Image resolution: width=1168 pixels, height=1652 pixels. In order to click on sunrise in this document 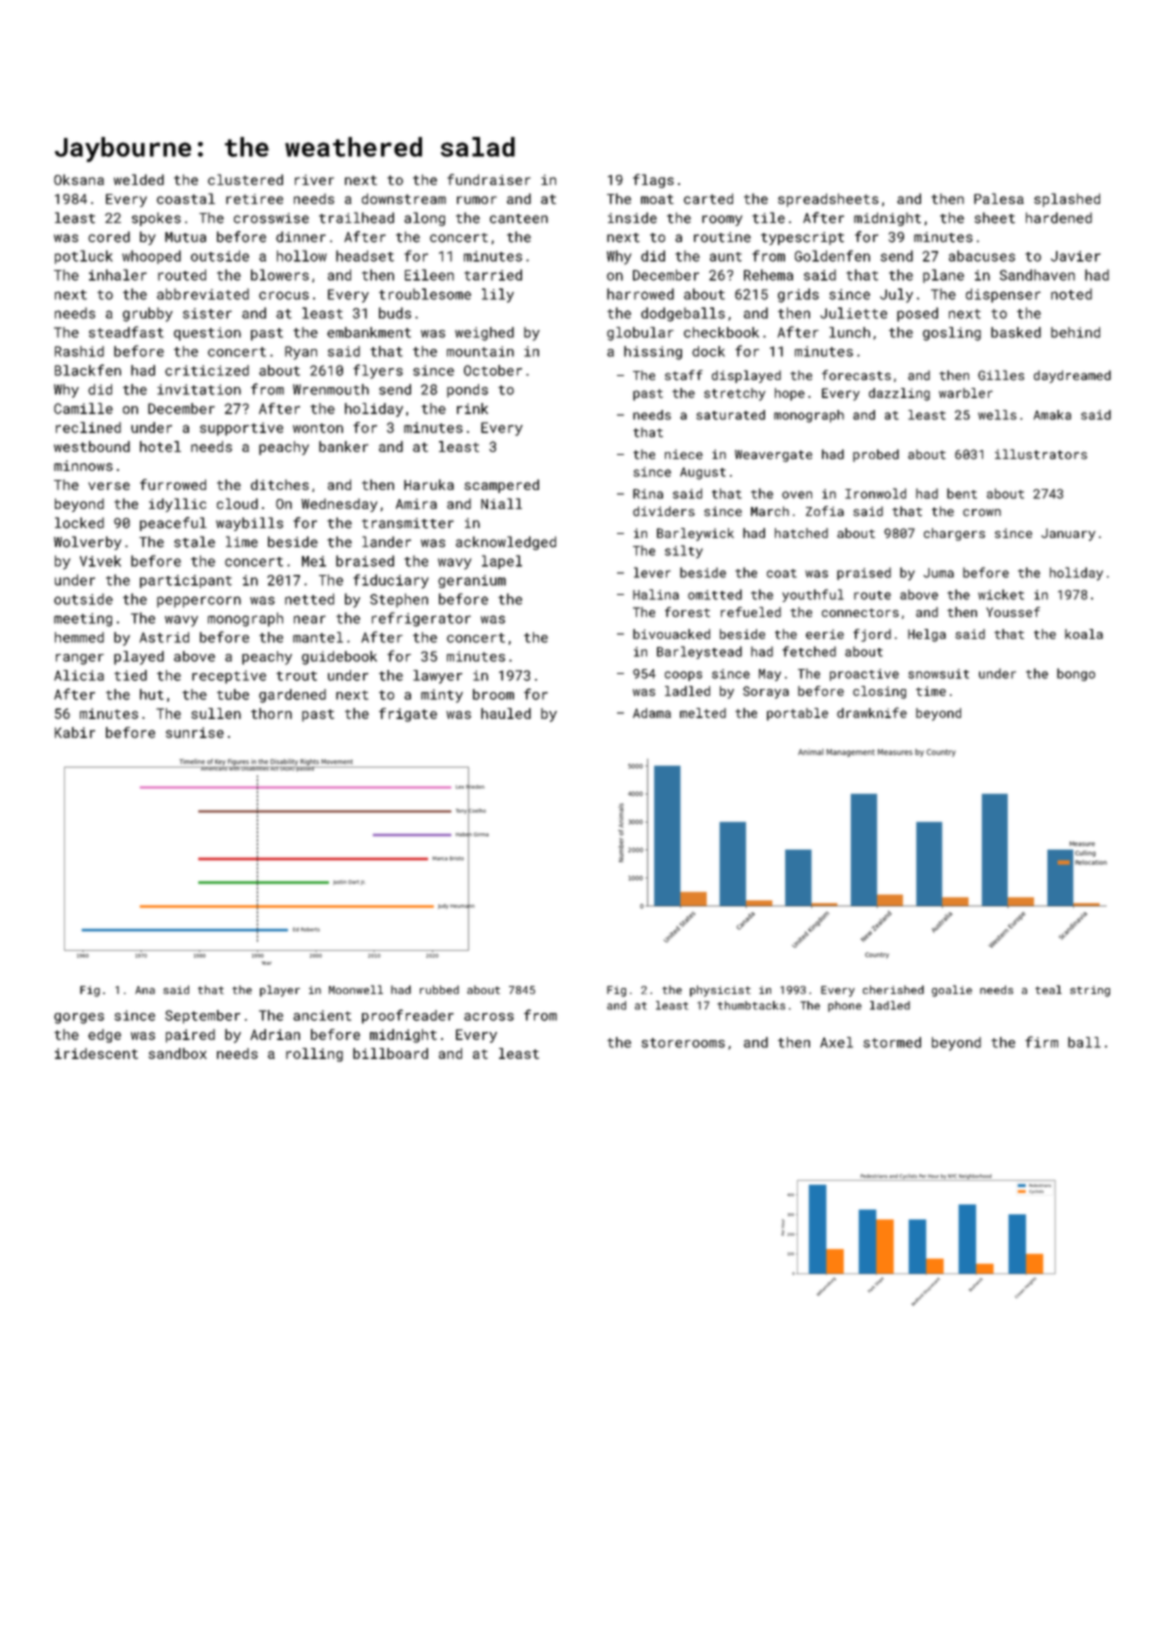, I will do `click(195, 732)`.
